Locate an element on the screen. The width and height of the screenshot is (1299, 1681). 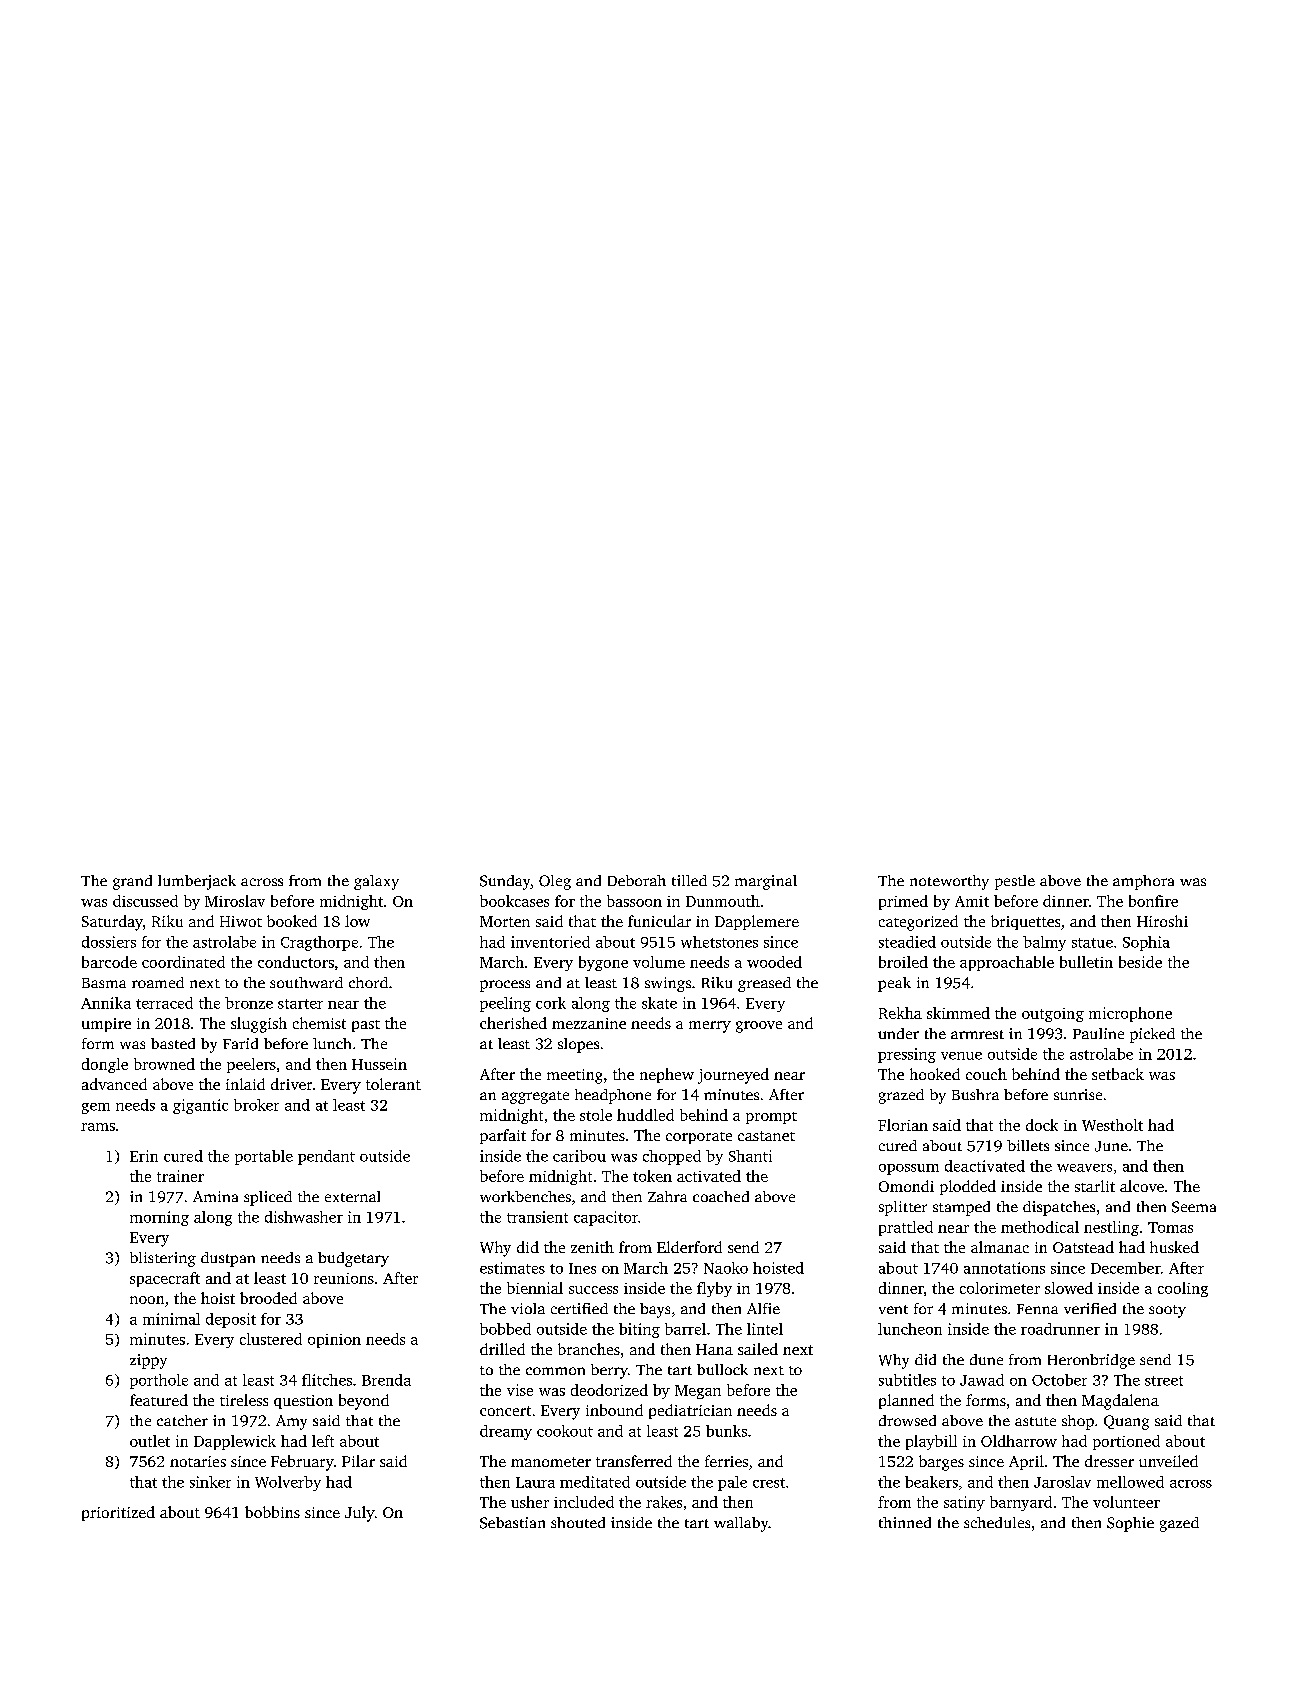
meeting is located at coordinates (574, 1076).
